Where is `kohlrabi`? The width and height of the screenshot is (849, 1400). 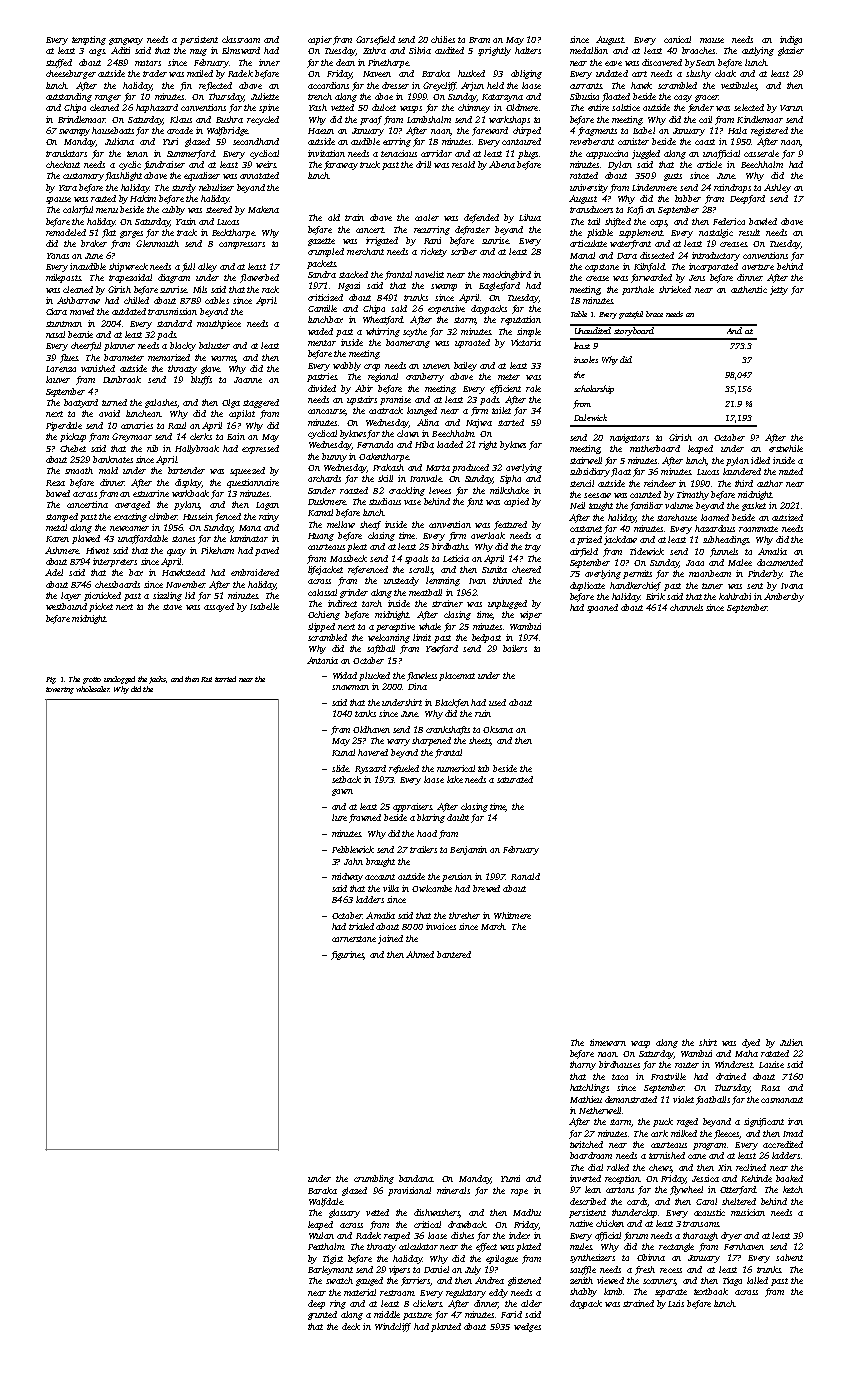 kohlrabi is located at coordinates (735, 596).
